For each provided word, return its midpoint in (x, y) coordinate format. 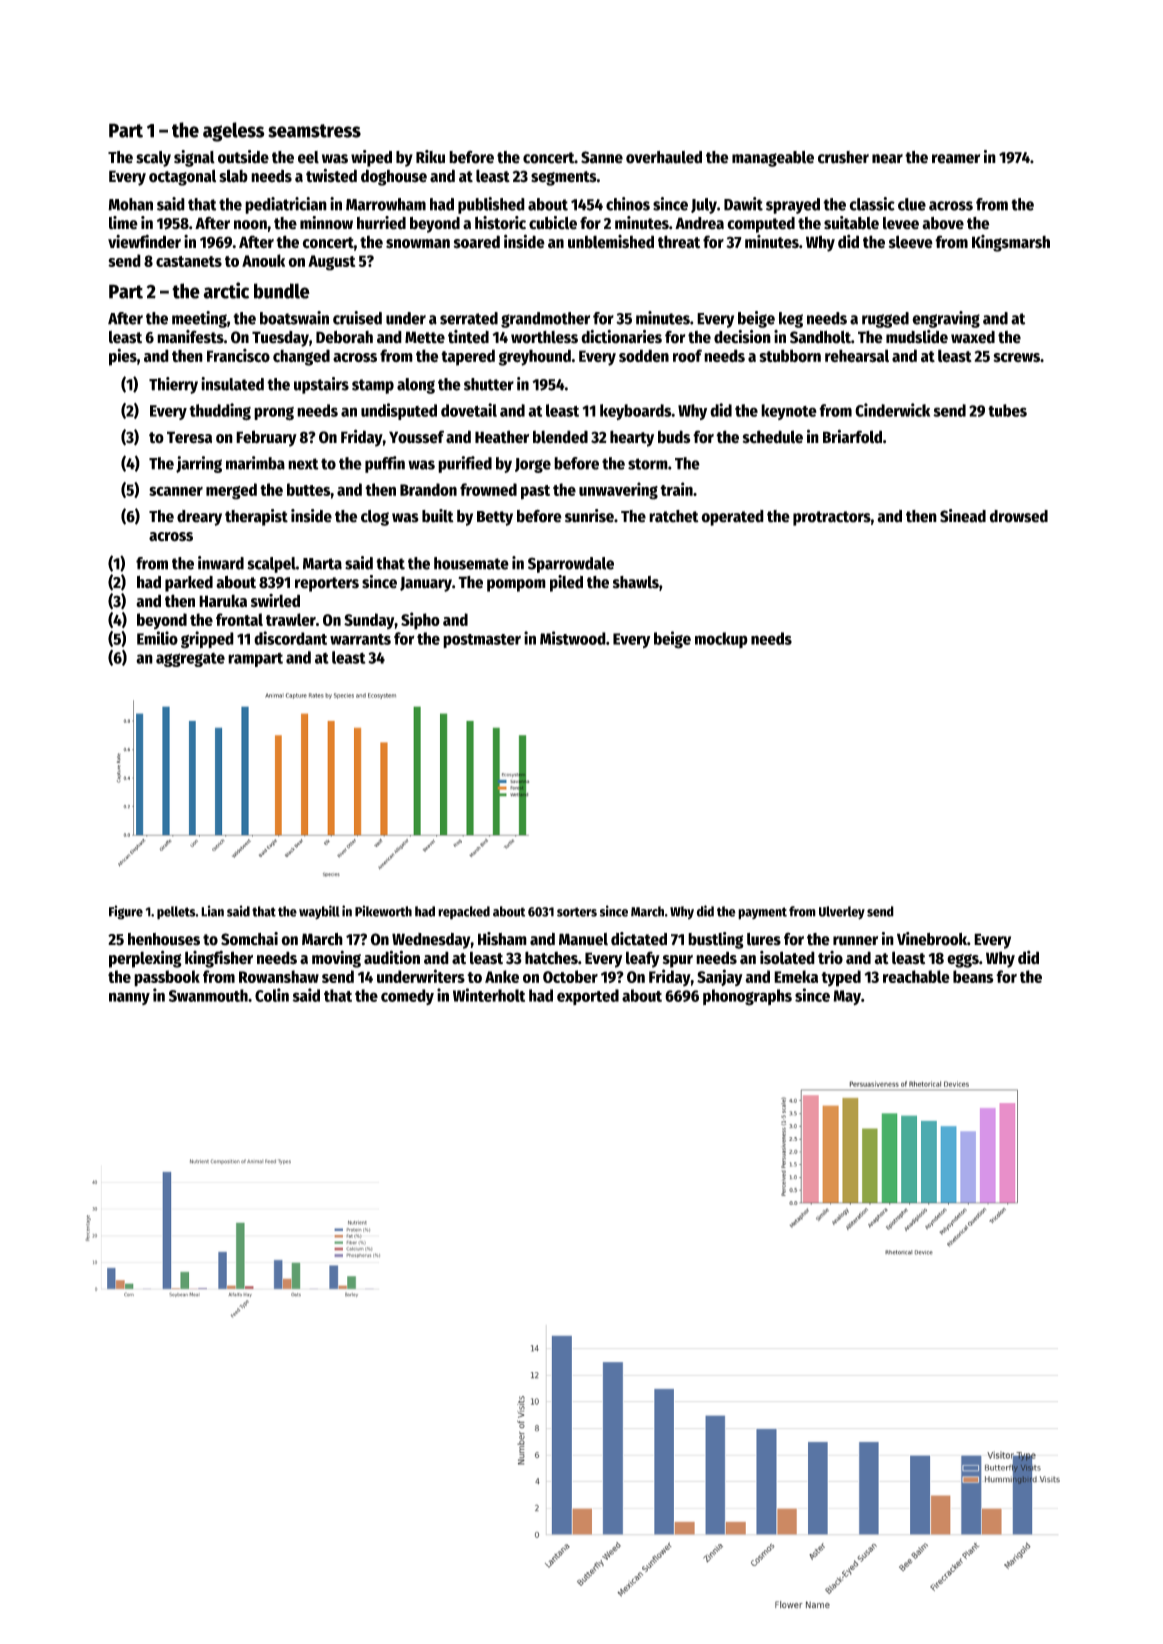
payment (762, 913)
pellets (176, 913)
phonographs (747, 997)
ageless (233, 132)
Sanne (602, 157)
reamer (956, 159)
